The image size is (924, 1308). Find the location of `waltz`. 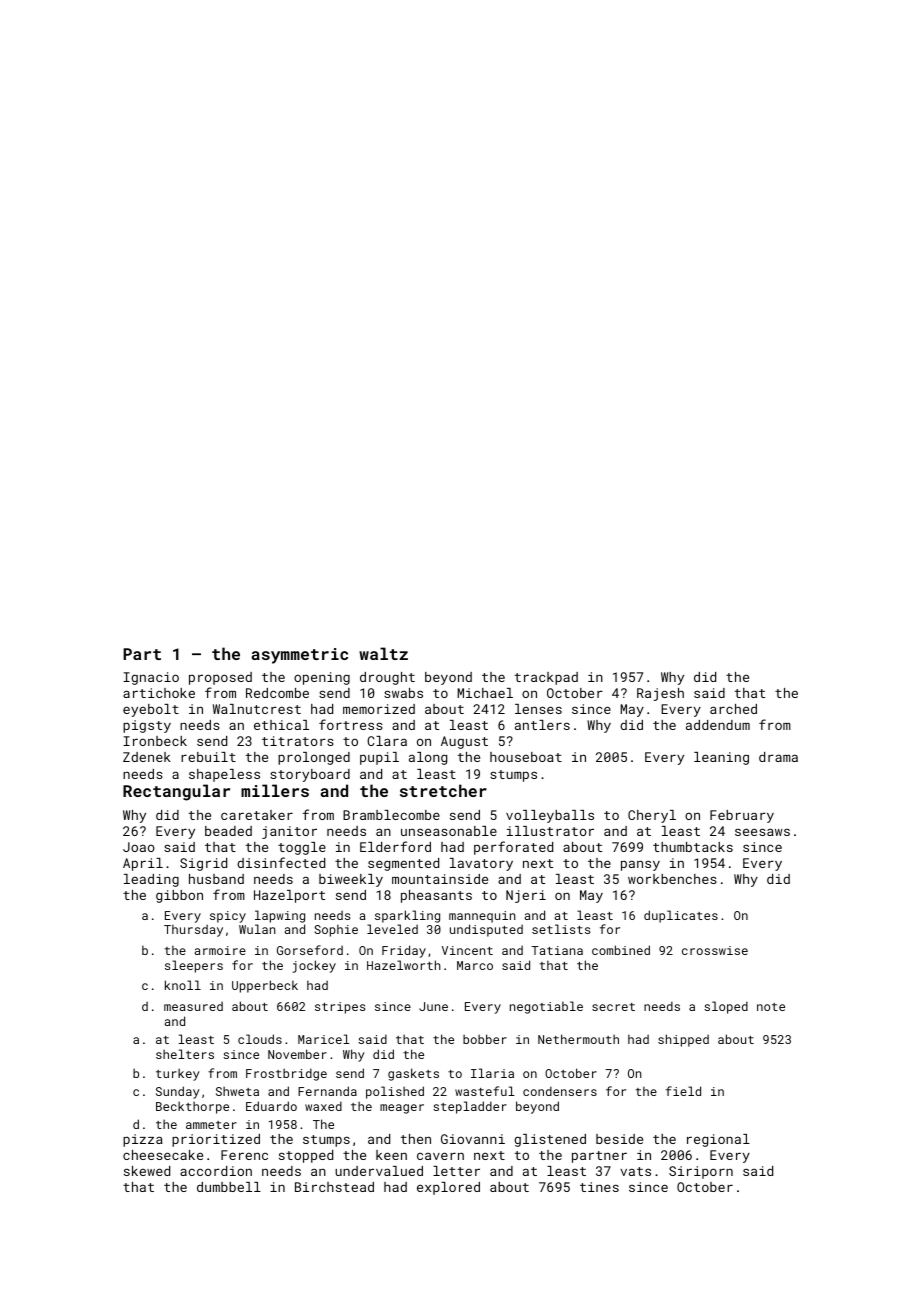

waltz is located at coordinates (383, 653).
